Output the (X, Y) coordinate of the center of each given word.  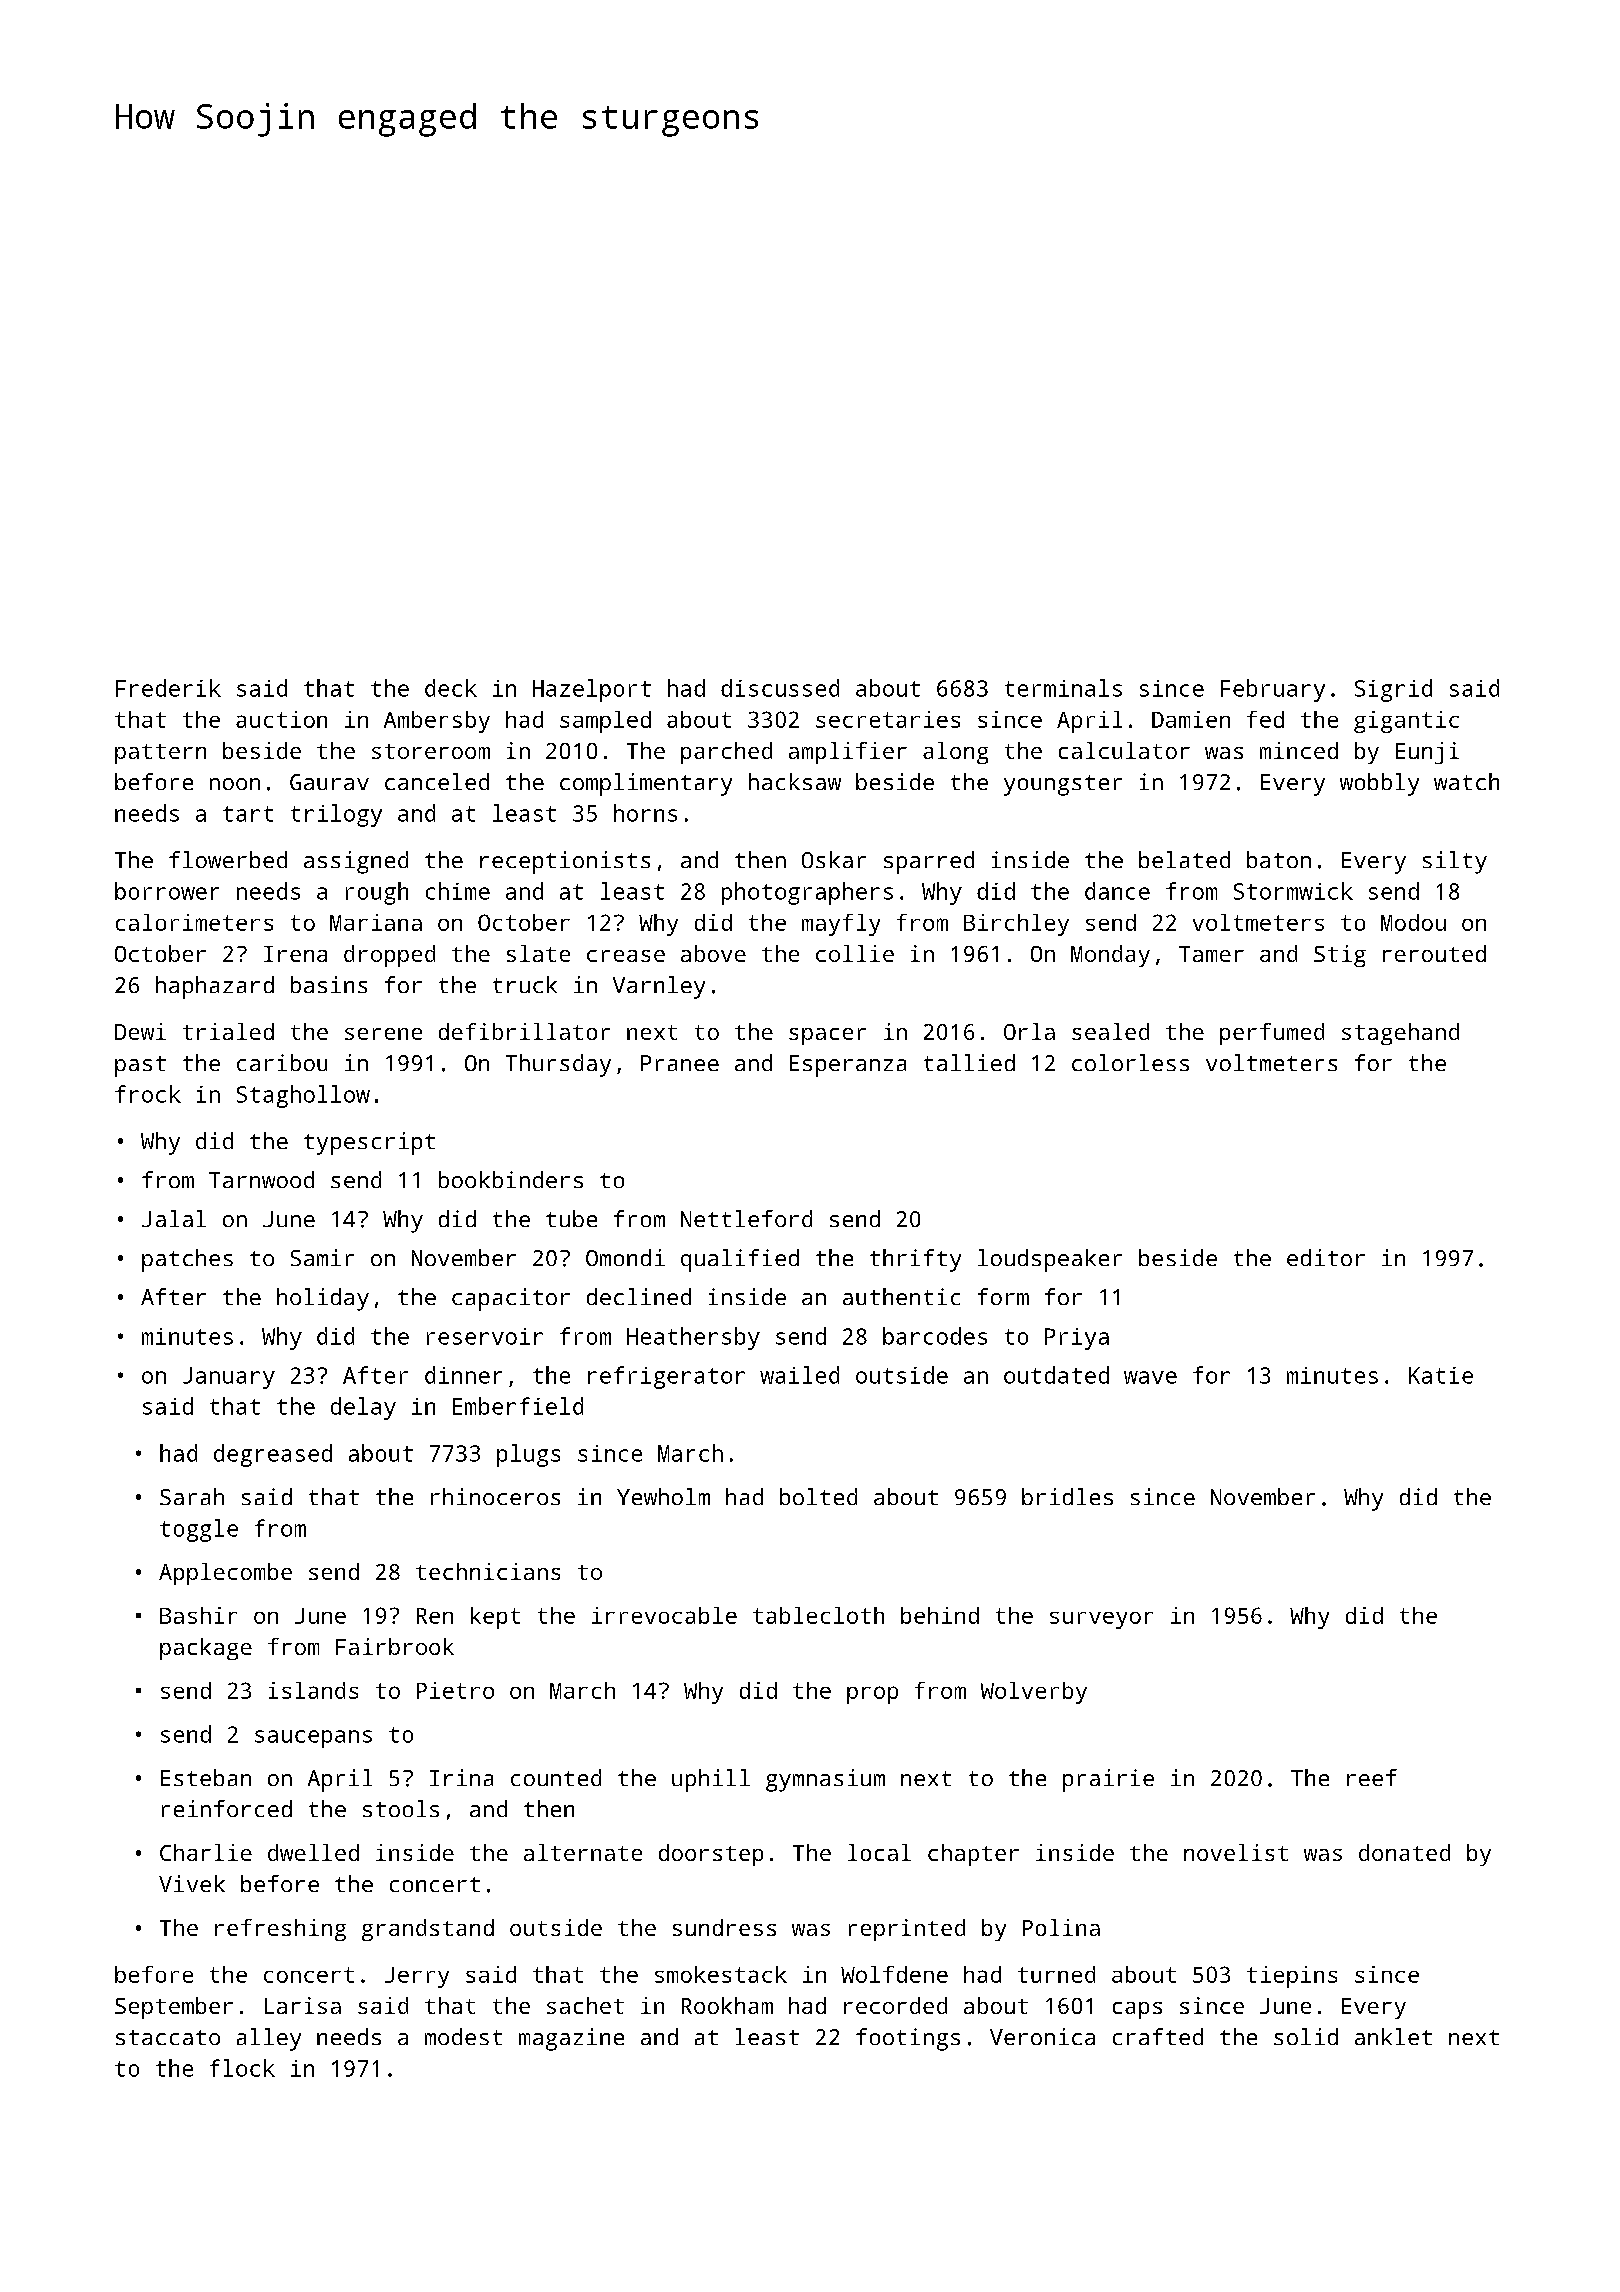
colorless (1130, 1062)
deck (451, 688)
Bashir (198, 1615)
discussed (780, 688)
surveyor (1101, 1620)
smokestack (721, 1974)
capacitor (511, 1299)
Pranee (680, 1063)
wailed (799, 1375)
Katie (1441, 1375)
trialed (228, 1031)
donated (1404, 1852)
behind (940, 1615)
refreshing (280, 1930)
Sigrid (1393, 690)
